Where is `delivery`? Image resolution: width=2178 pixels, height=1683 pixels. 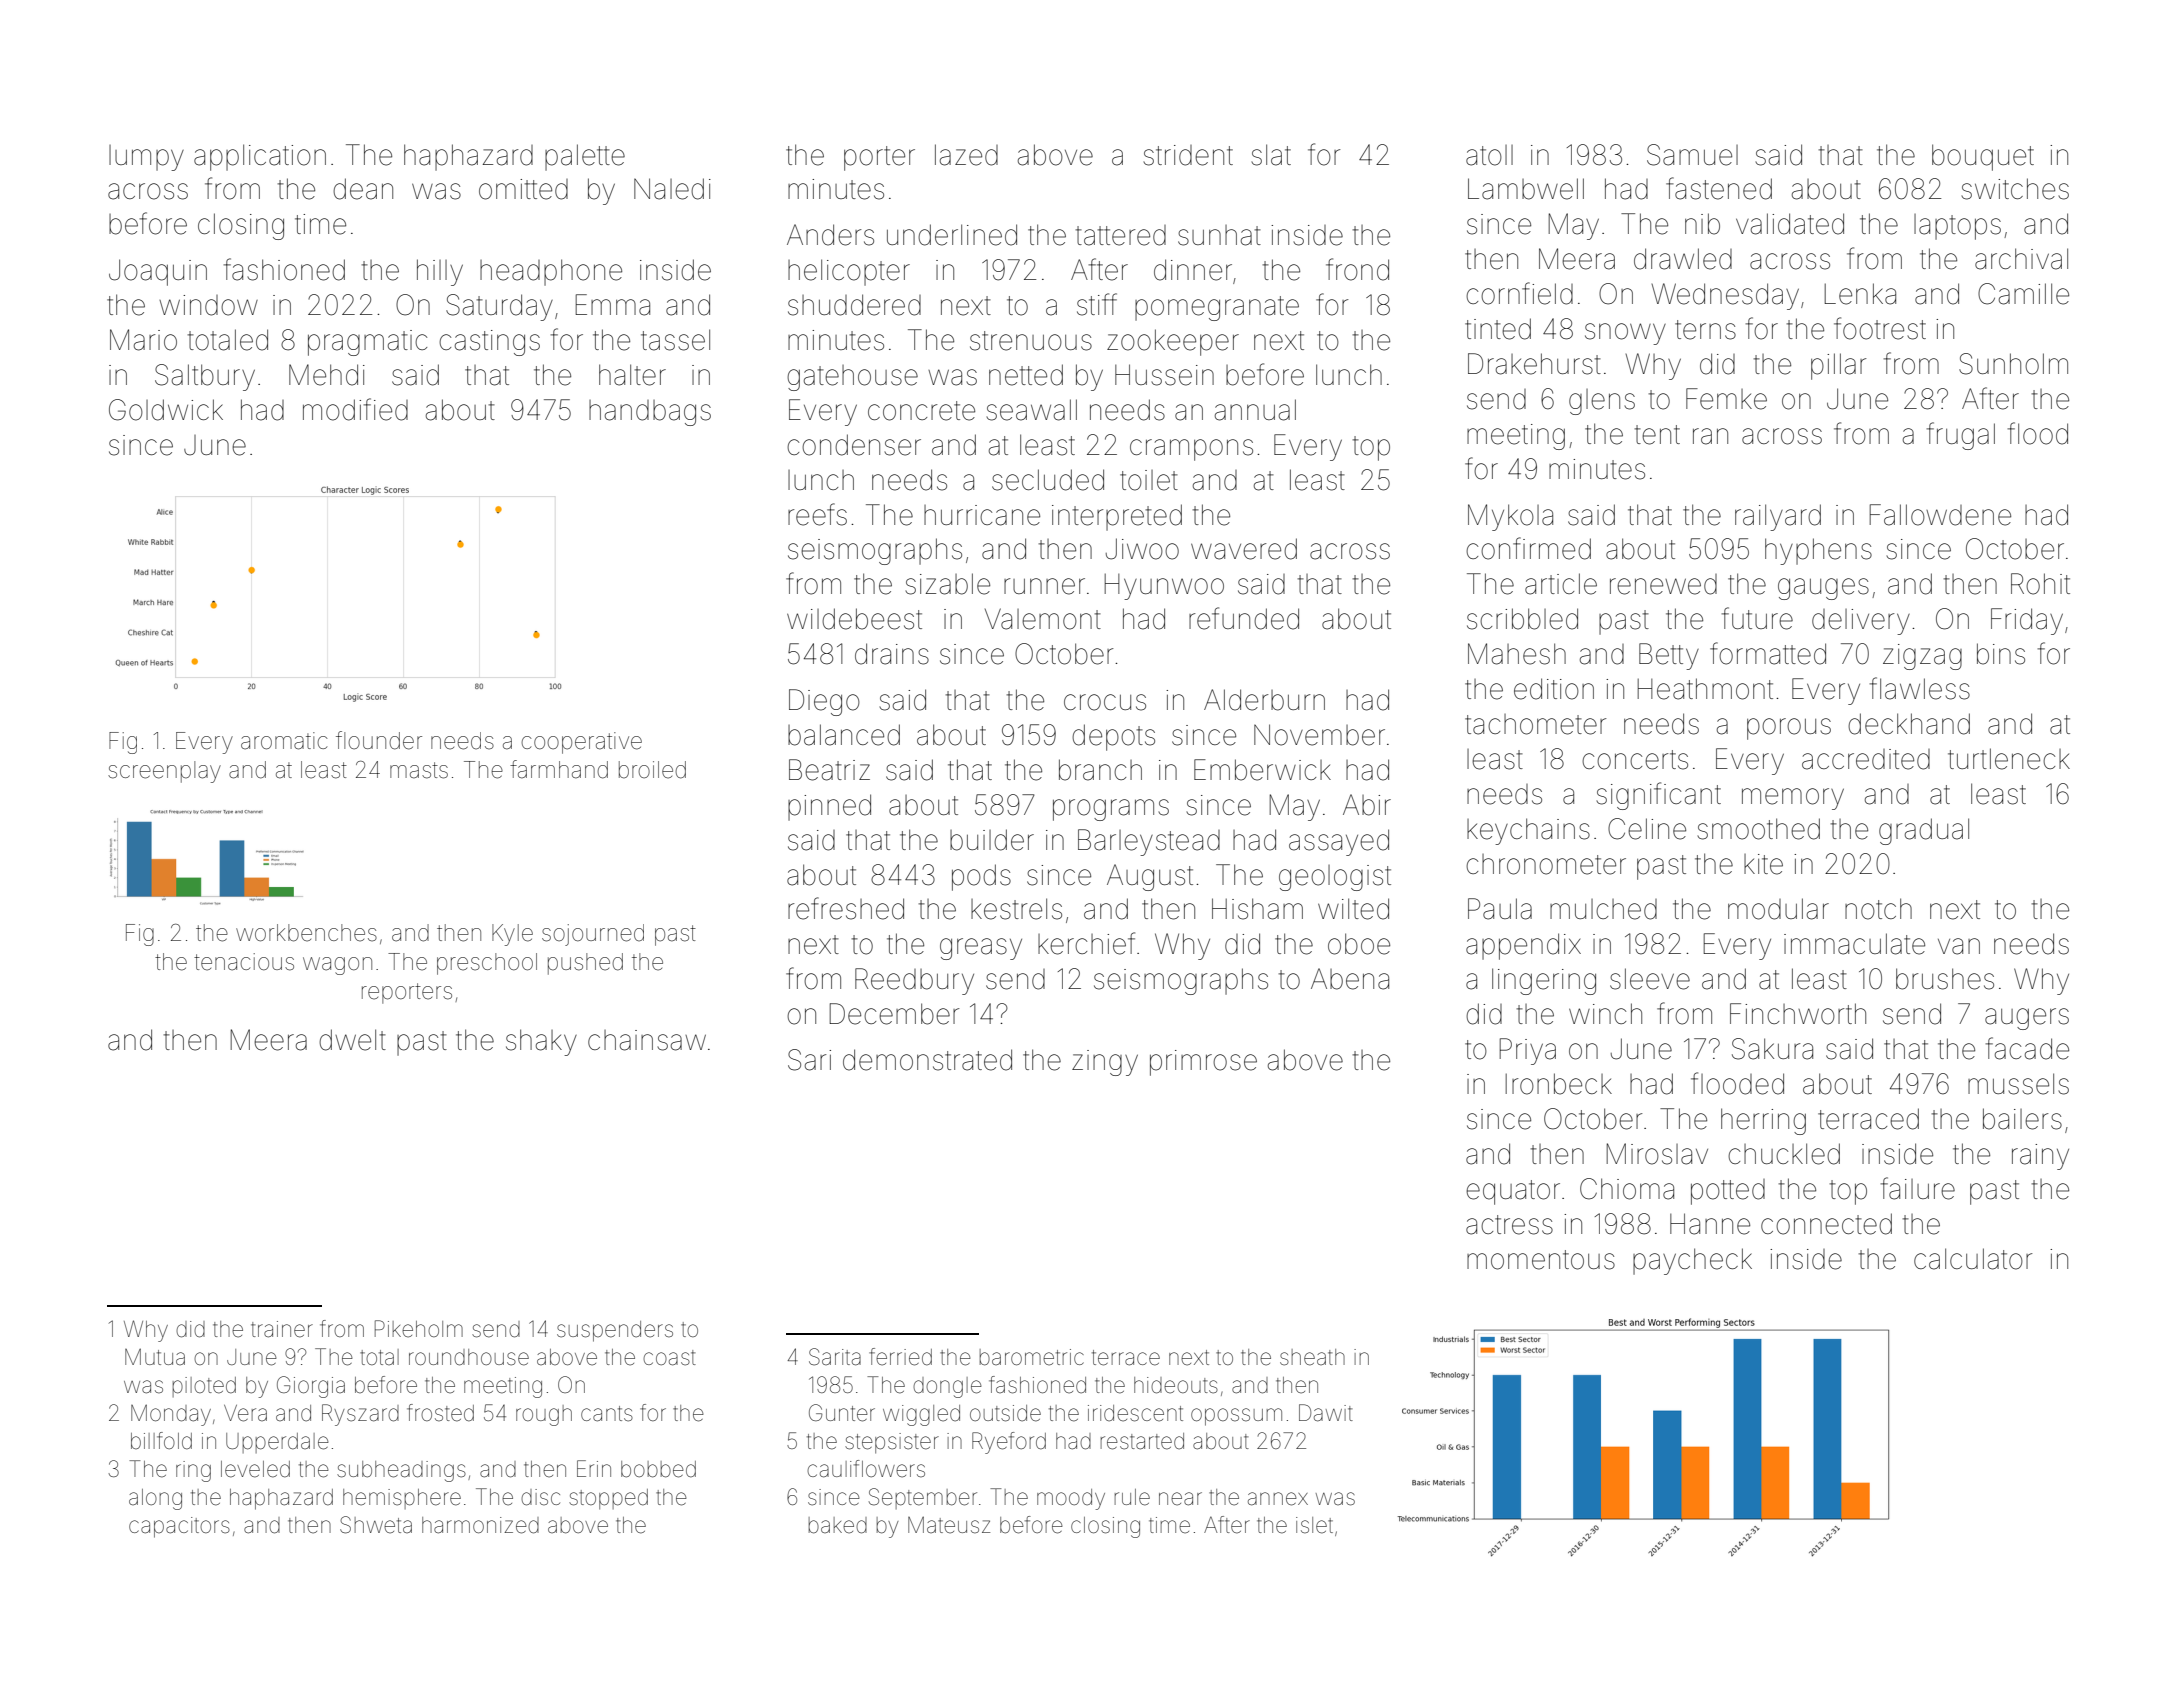
delivery is located at coordinates (1861, 622).
